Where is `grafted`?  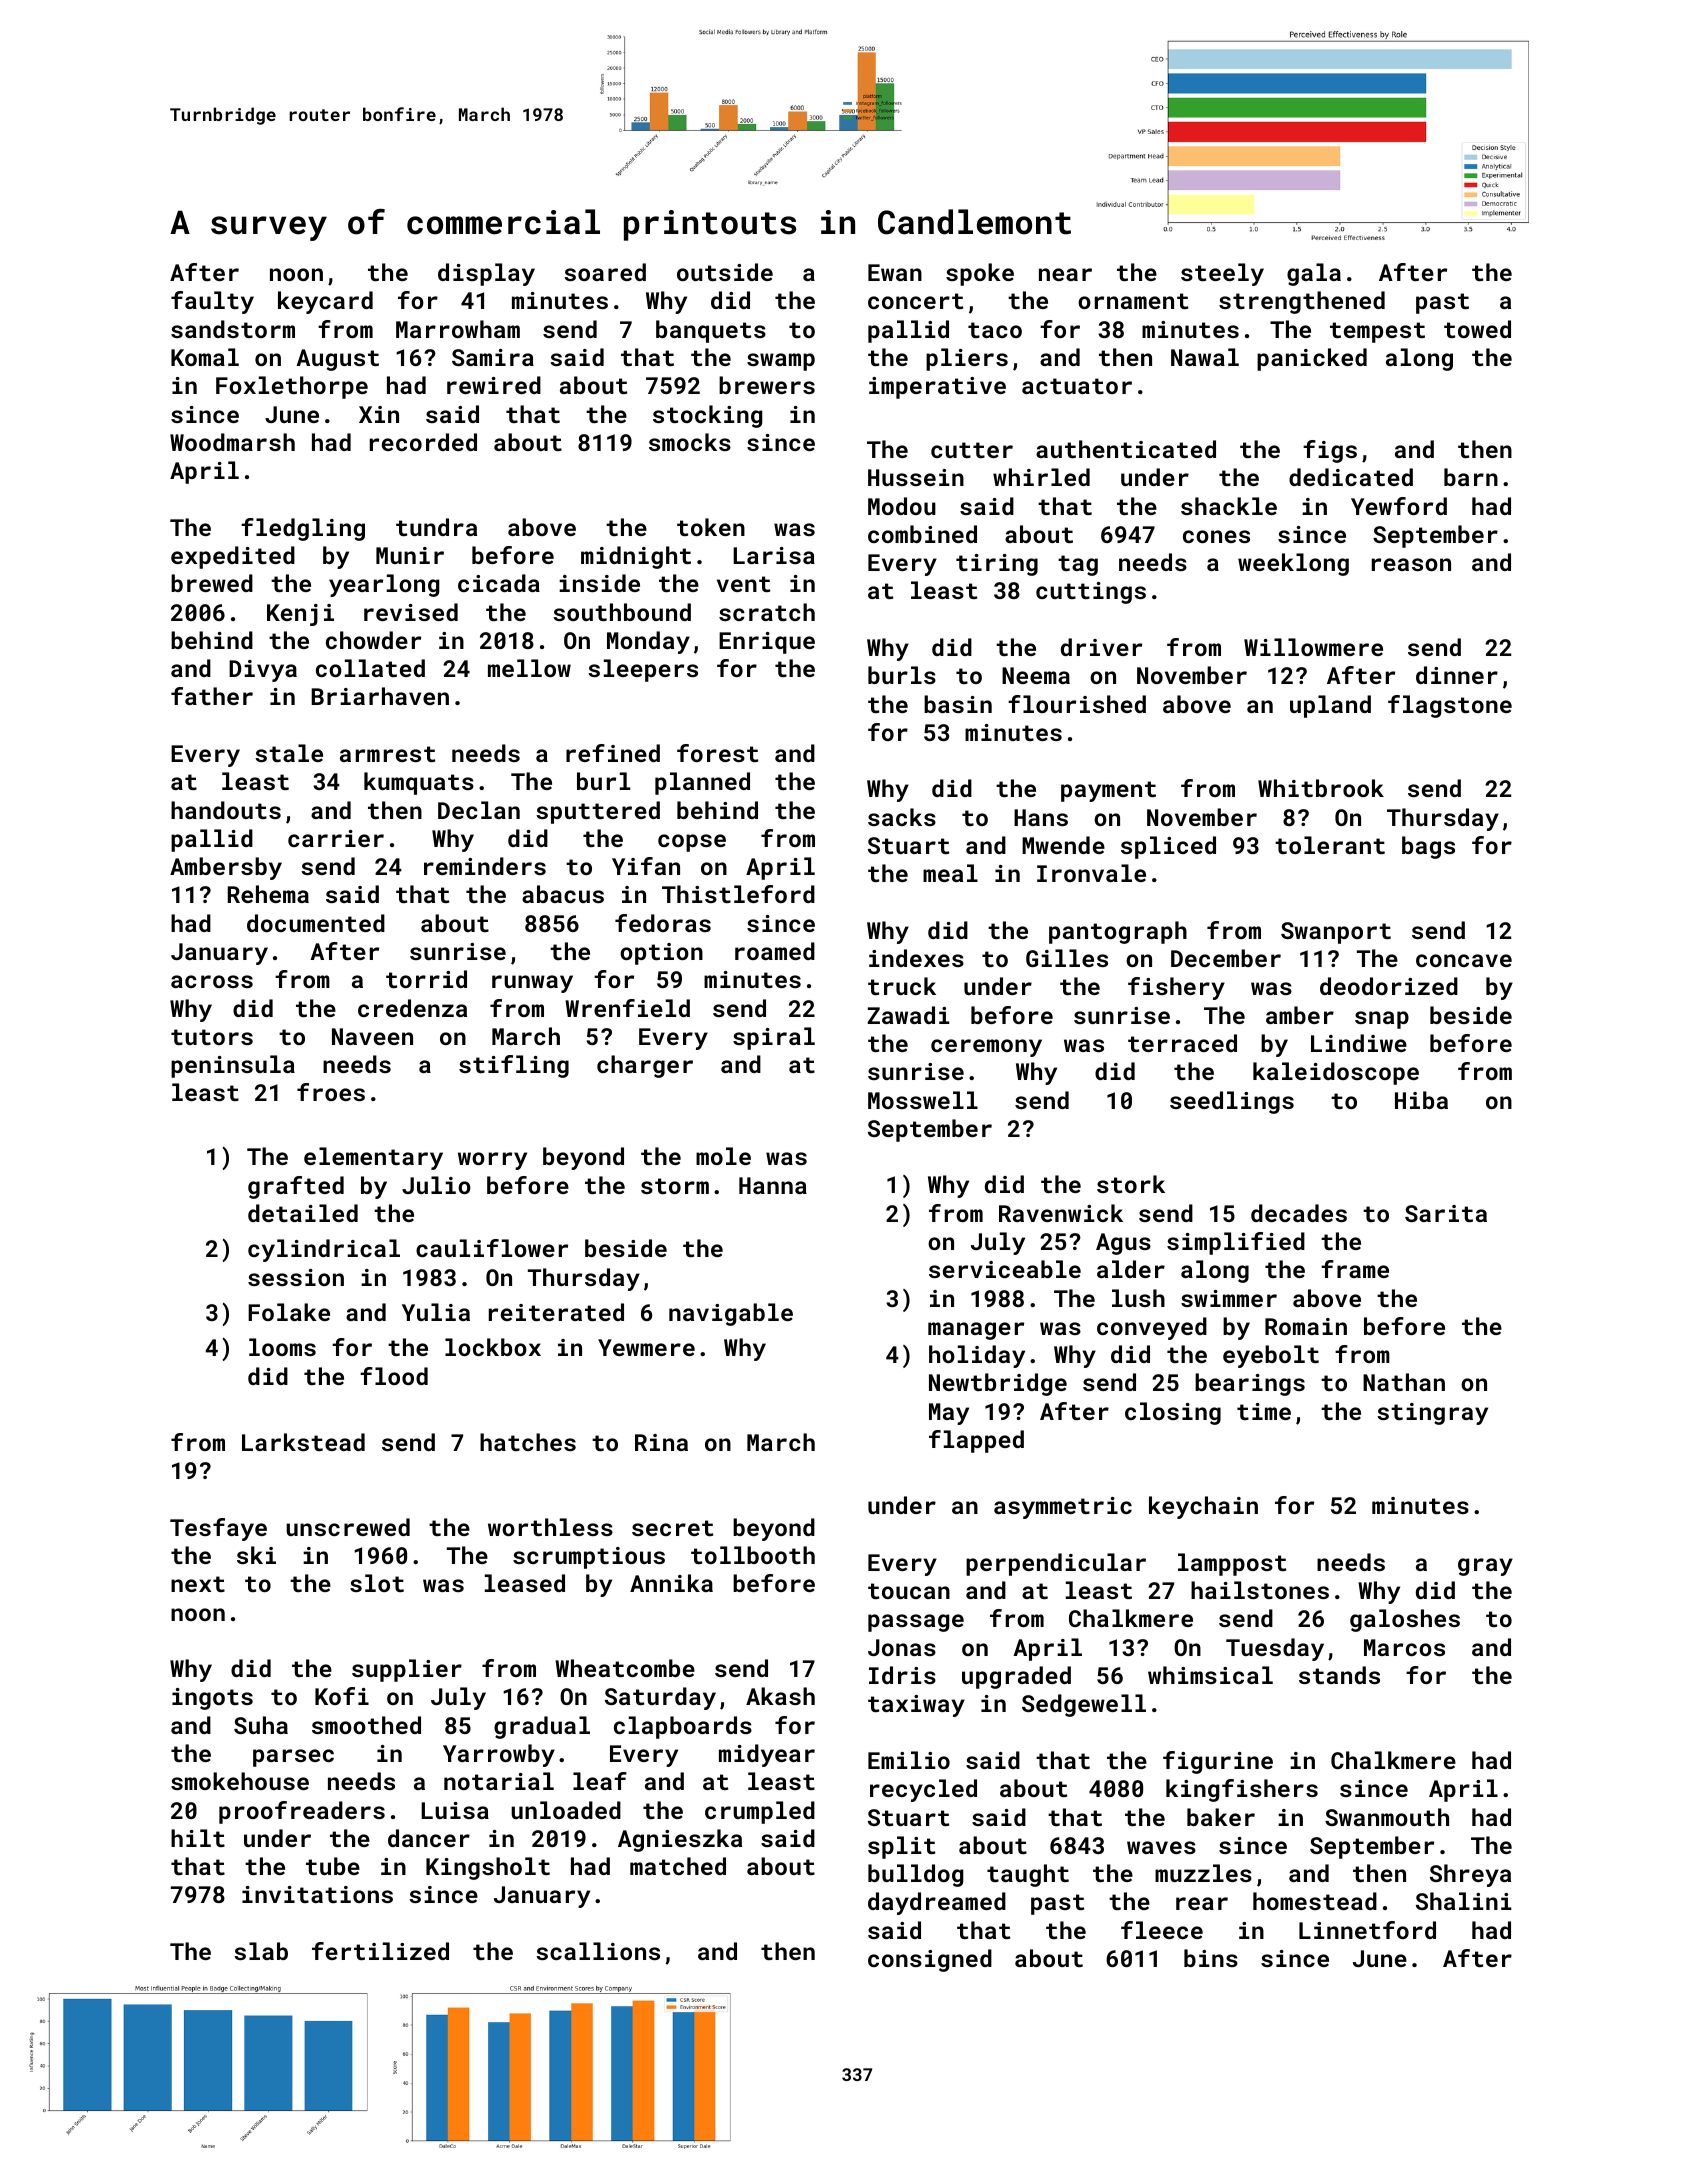
grafted is located at coordinates (296, 1187).
